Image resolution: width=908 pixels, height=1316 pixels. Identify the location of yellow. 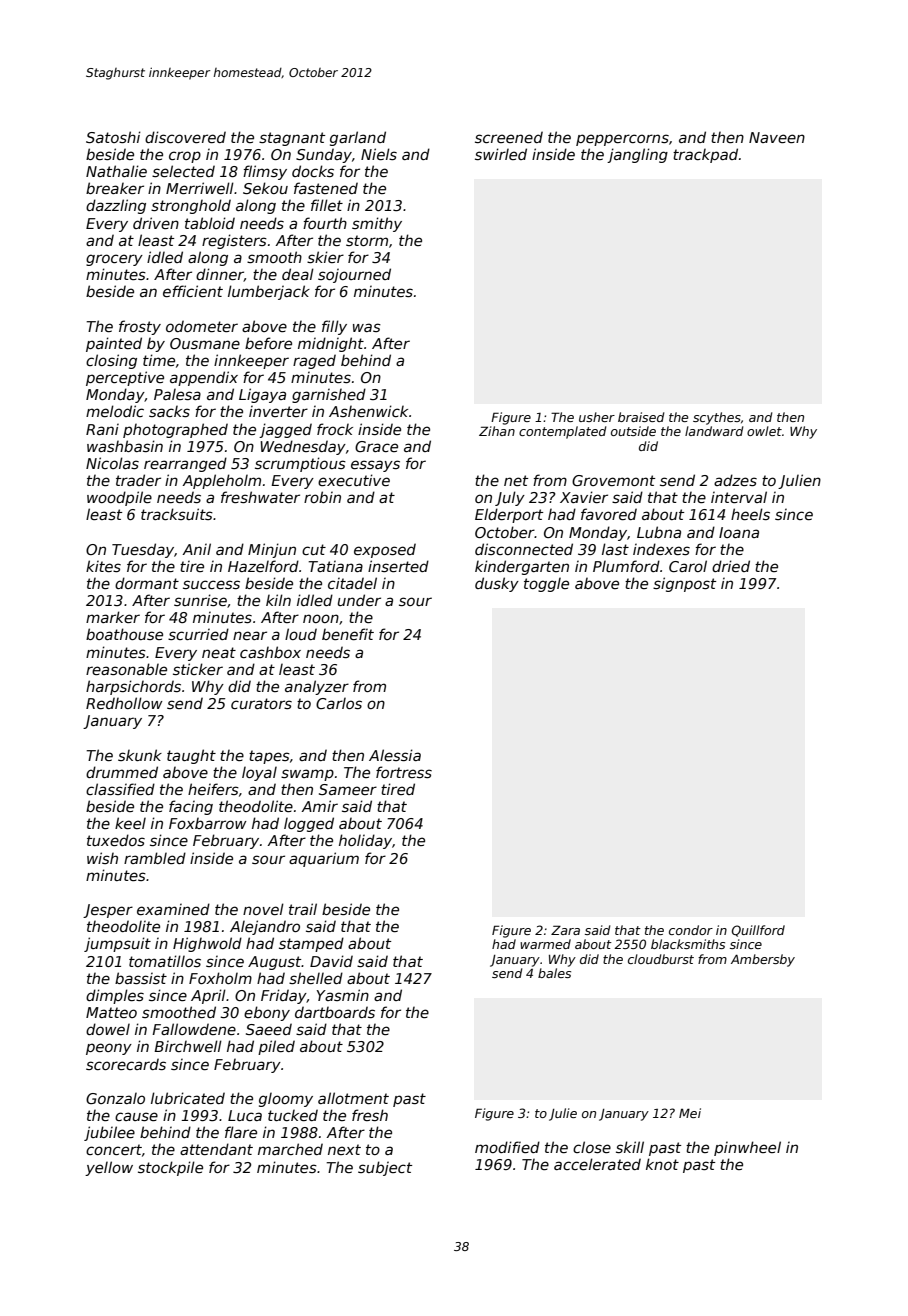
(109, 1168).
